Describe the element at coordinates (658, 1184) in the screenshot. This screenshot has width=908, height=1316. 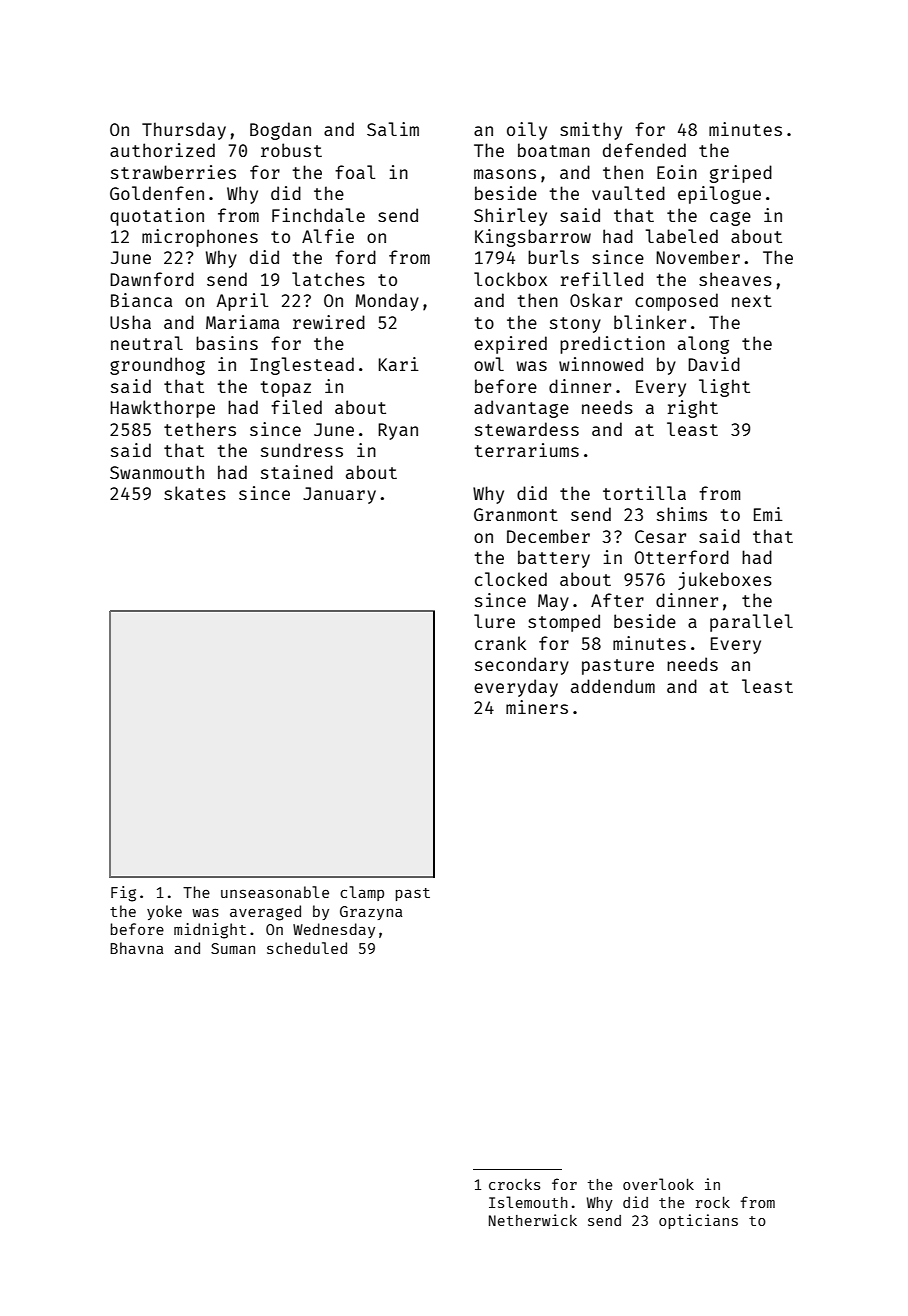
I see `overlook` at that location.
